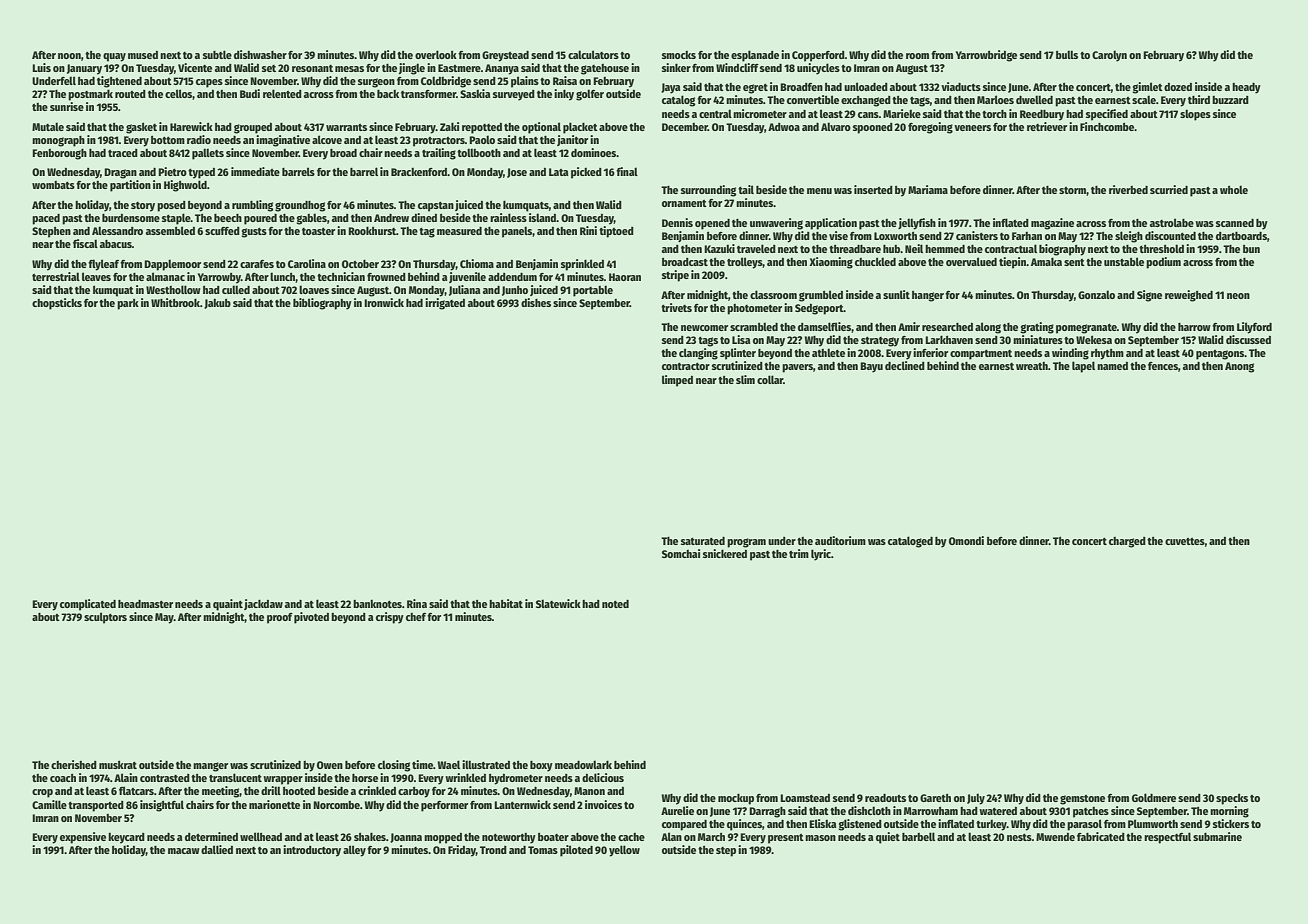  What do you see at coordinates (221, 792) in the screenshot?
I see `meeting` at bounding box center [221, 792].
